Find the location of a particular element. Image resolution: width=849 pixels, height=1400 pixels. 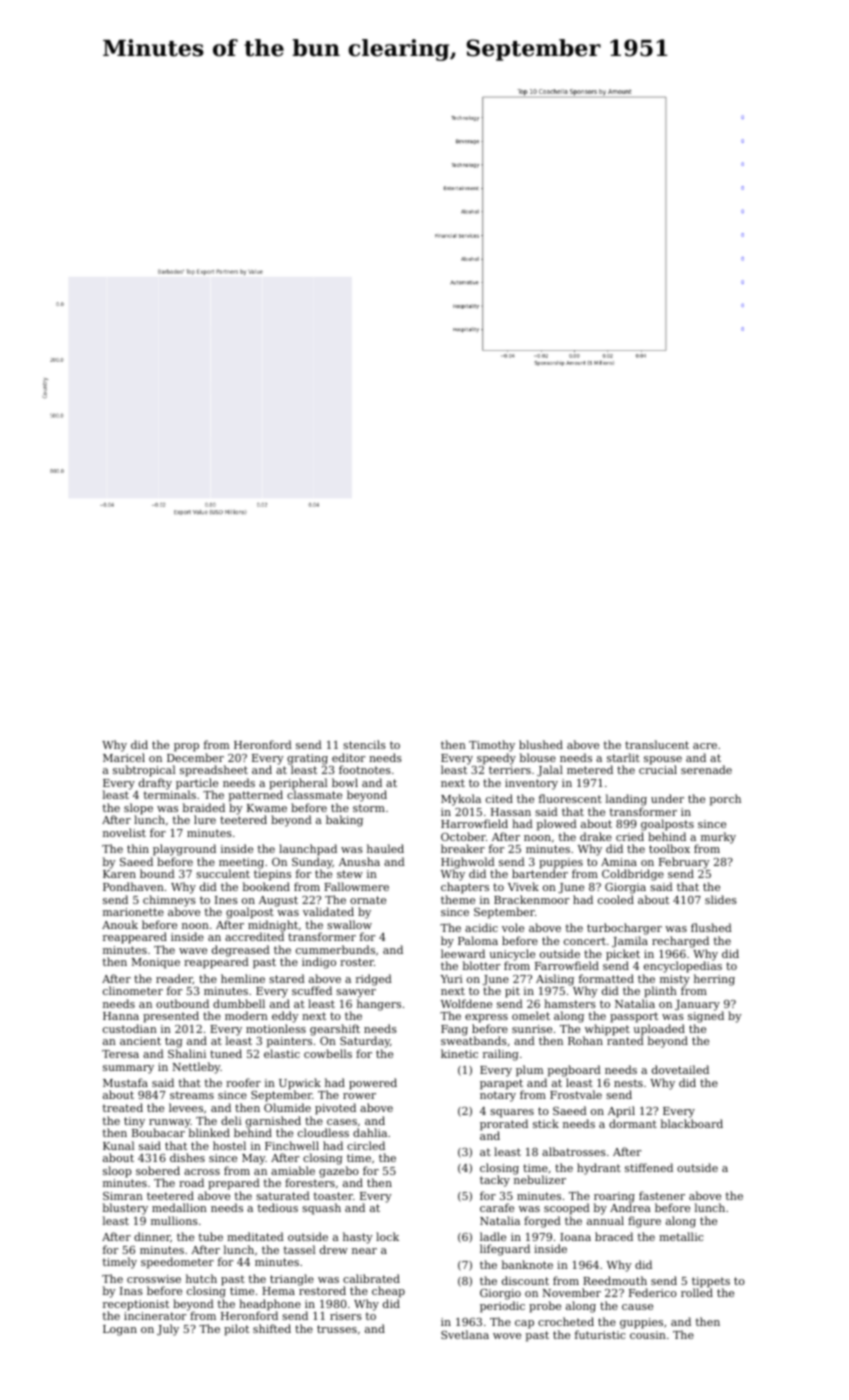

lure is located at coordinates (205, 819).
